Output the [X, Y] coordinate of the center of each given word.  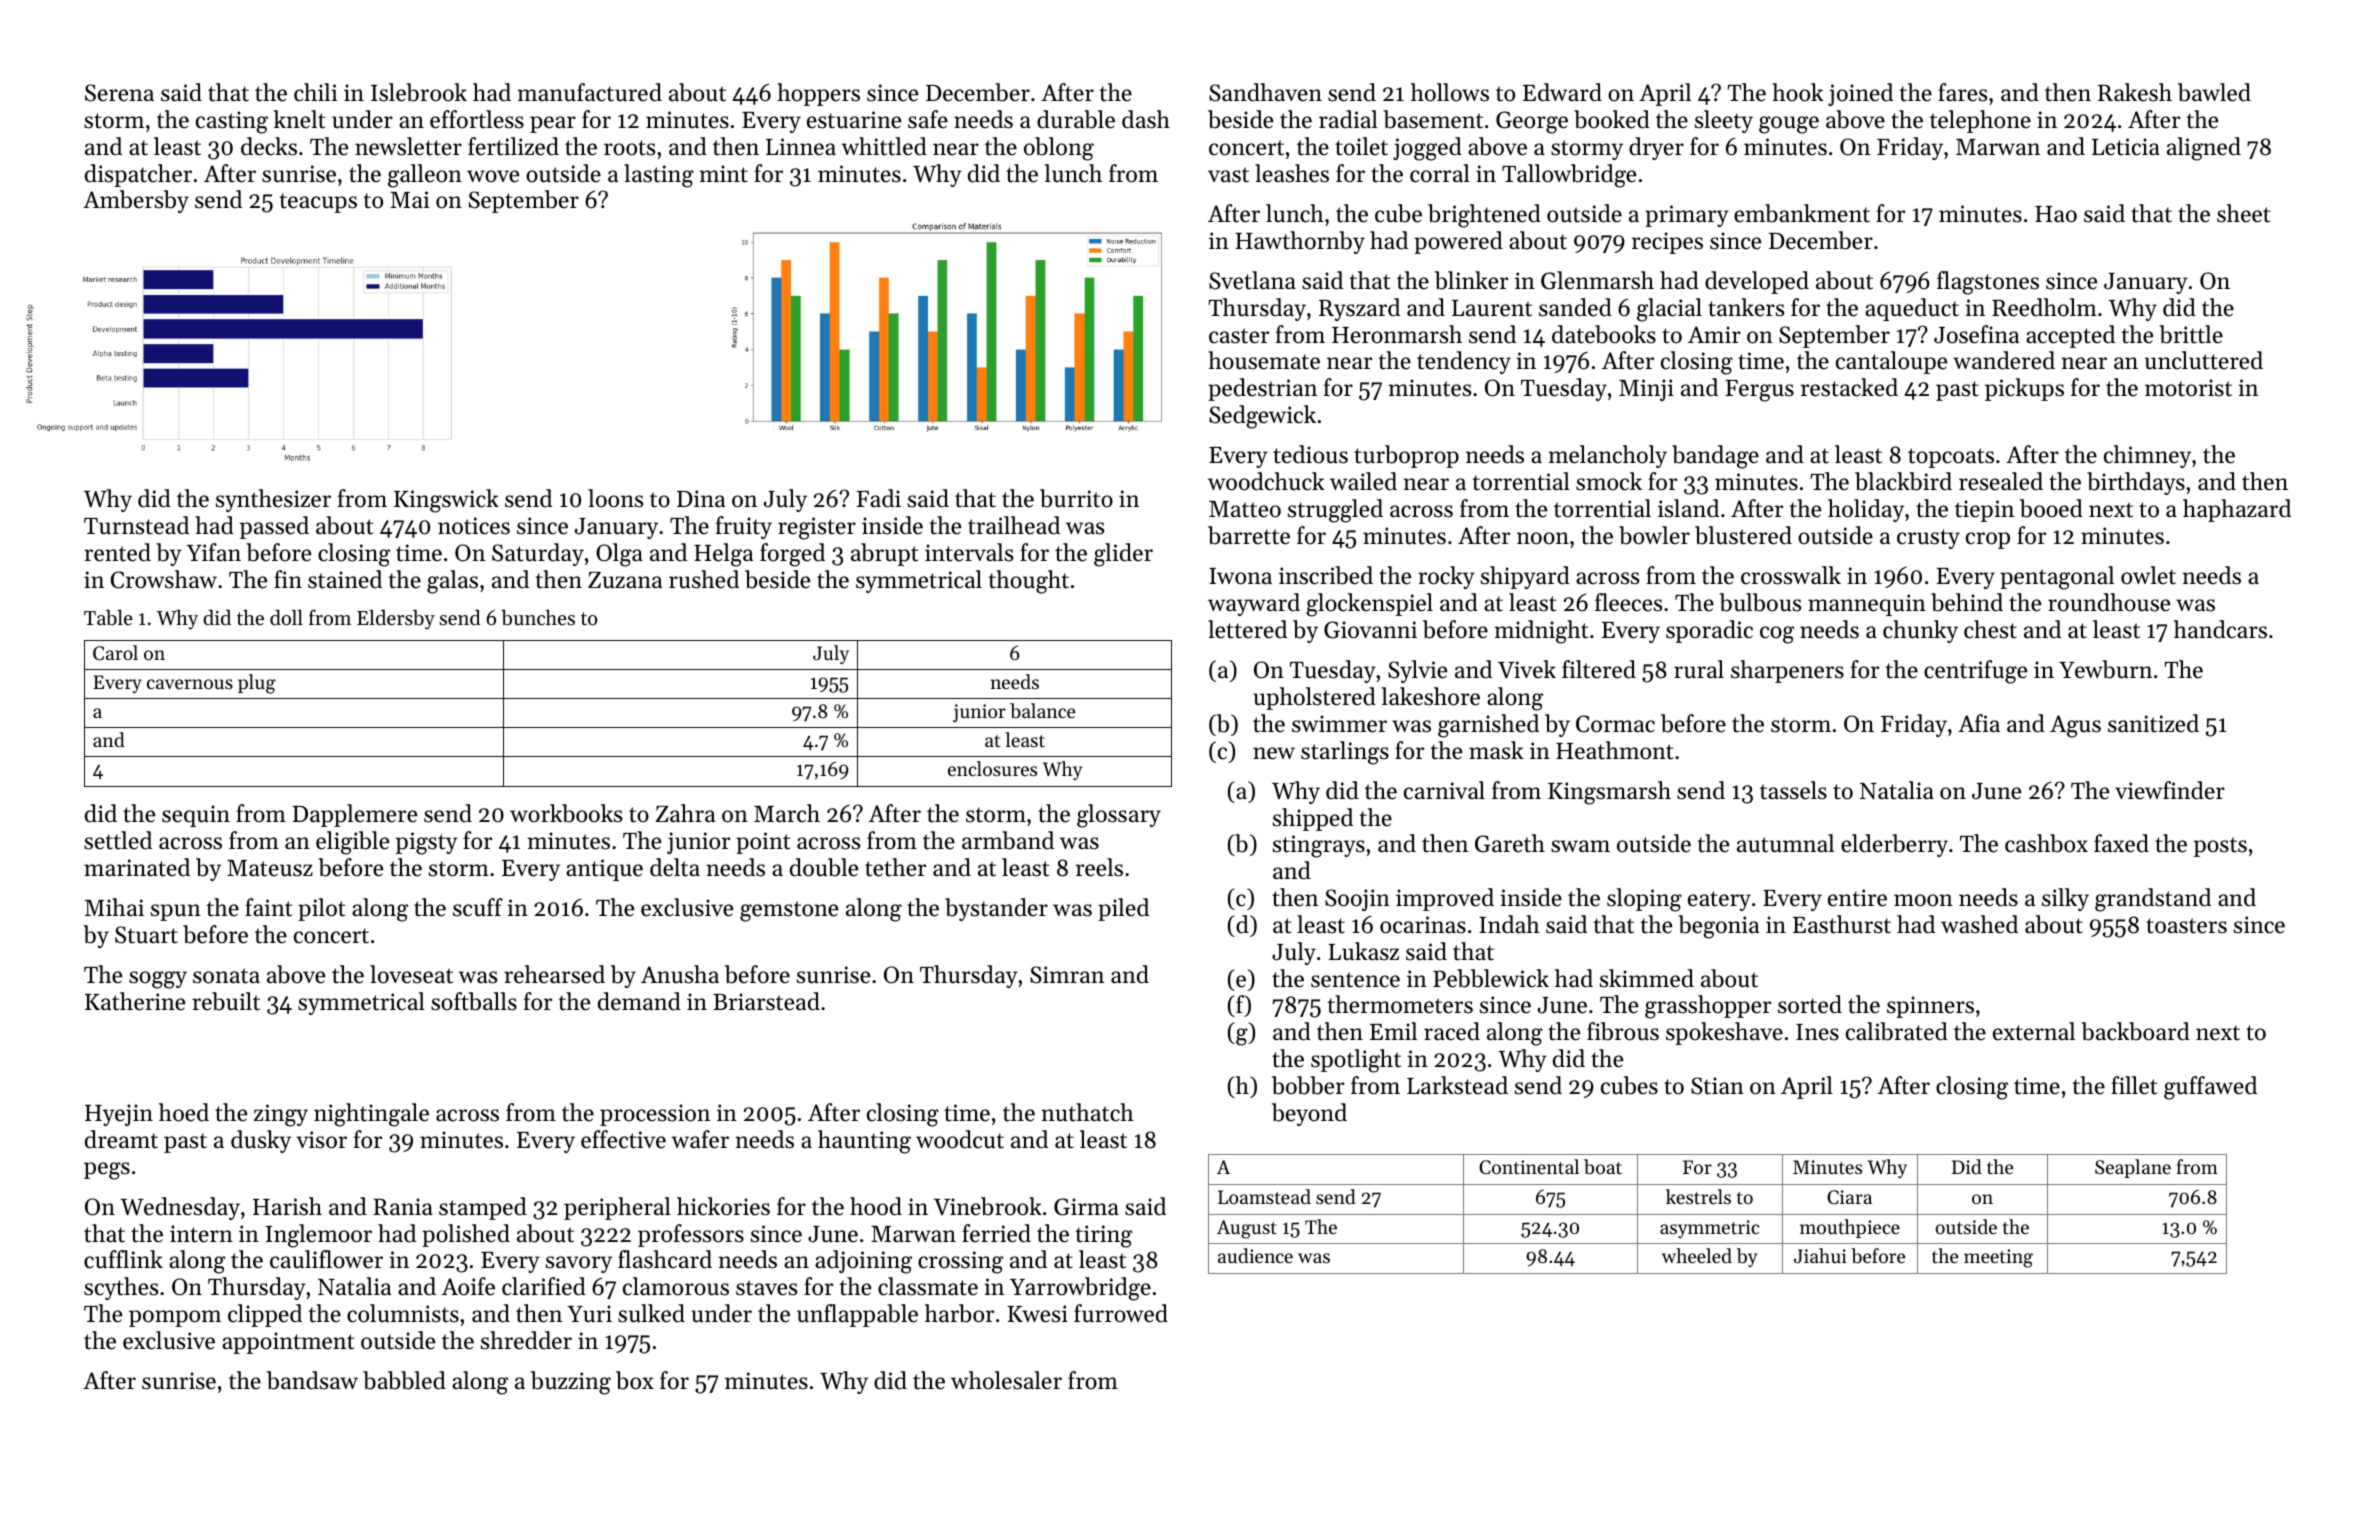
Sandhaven [1265, 92]
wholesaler [1006, 1380]
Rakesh [2135, 92]
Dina [701, 498]
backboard [2135, 1031]
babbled [404, 1380]
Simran [1067, 975]
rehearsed [554, 974]
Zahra [685, 813]
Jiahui [1820, 1255]
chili [316, 92]
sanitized [2153, 723]
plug [257, 684]
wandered [2004, 360]
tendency [1464, 362]
